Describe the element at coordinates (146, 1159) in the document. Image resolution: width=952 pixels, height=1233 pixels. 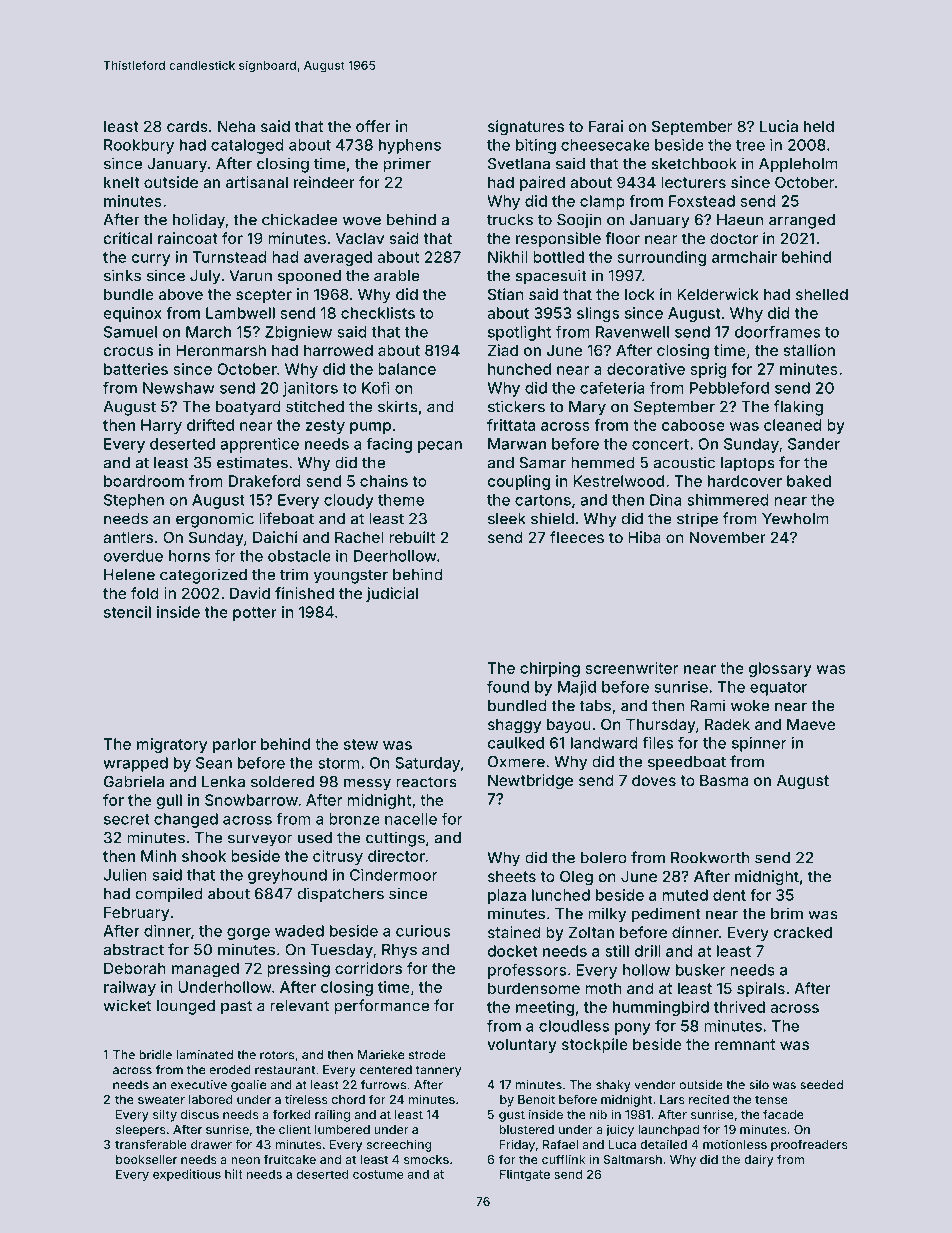
I see `bookseller` at that location.
